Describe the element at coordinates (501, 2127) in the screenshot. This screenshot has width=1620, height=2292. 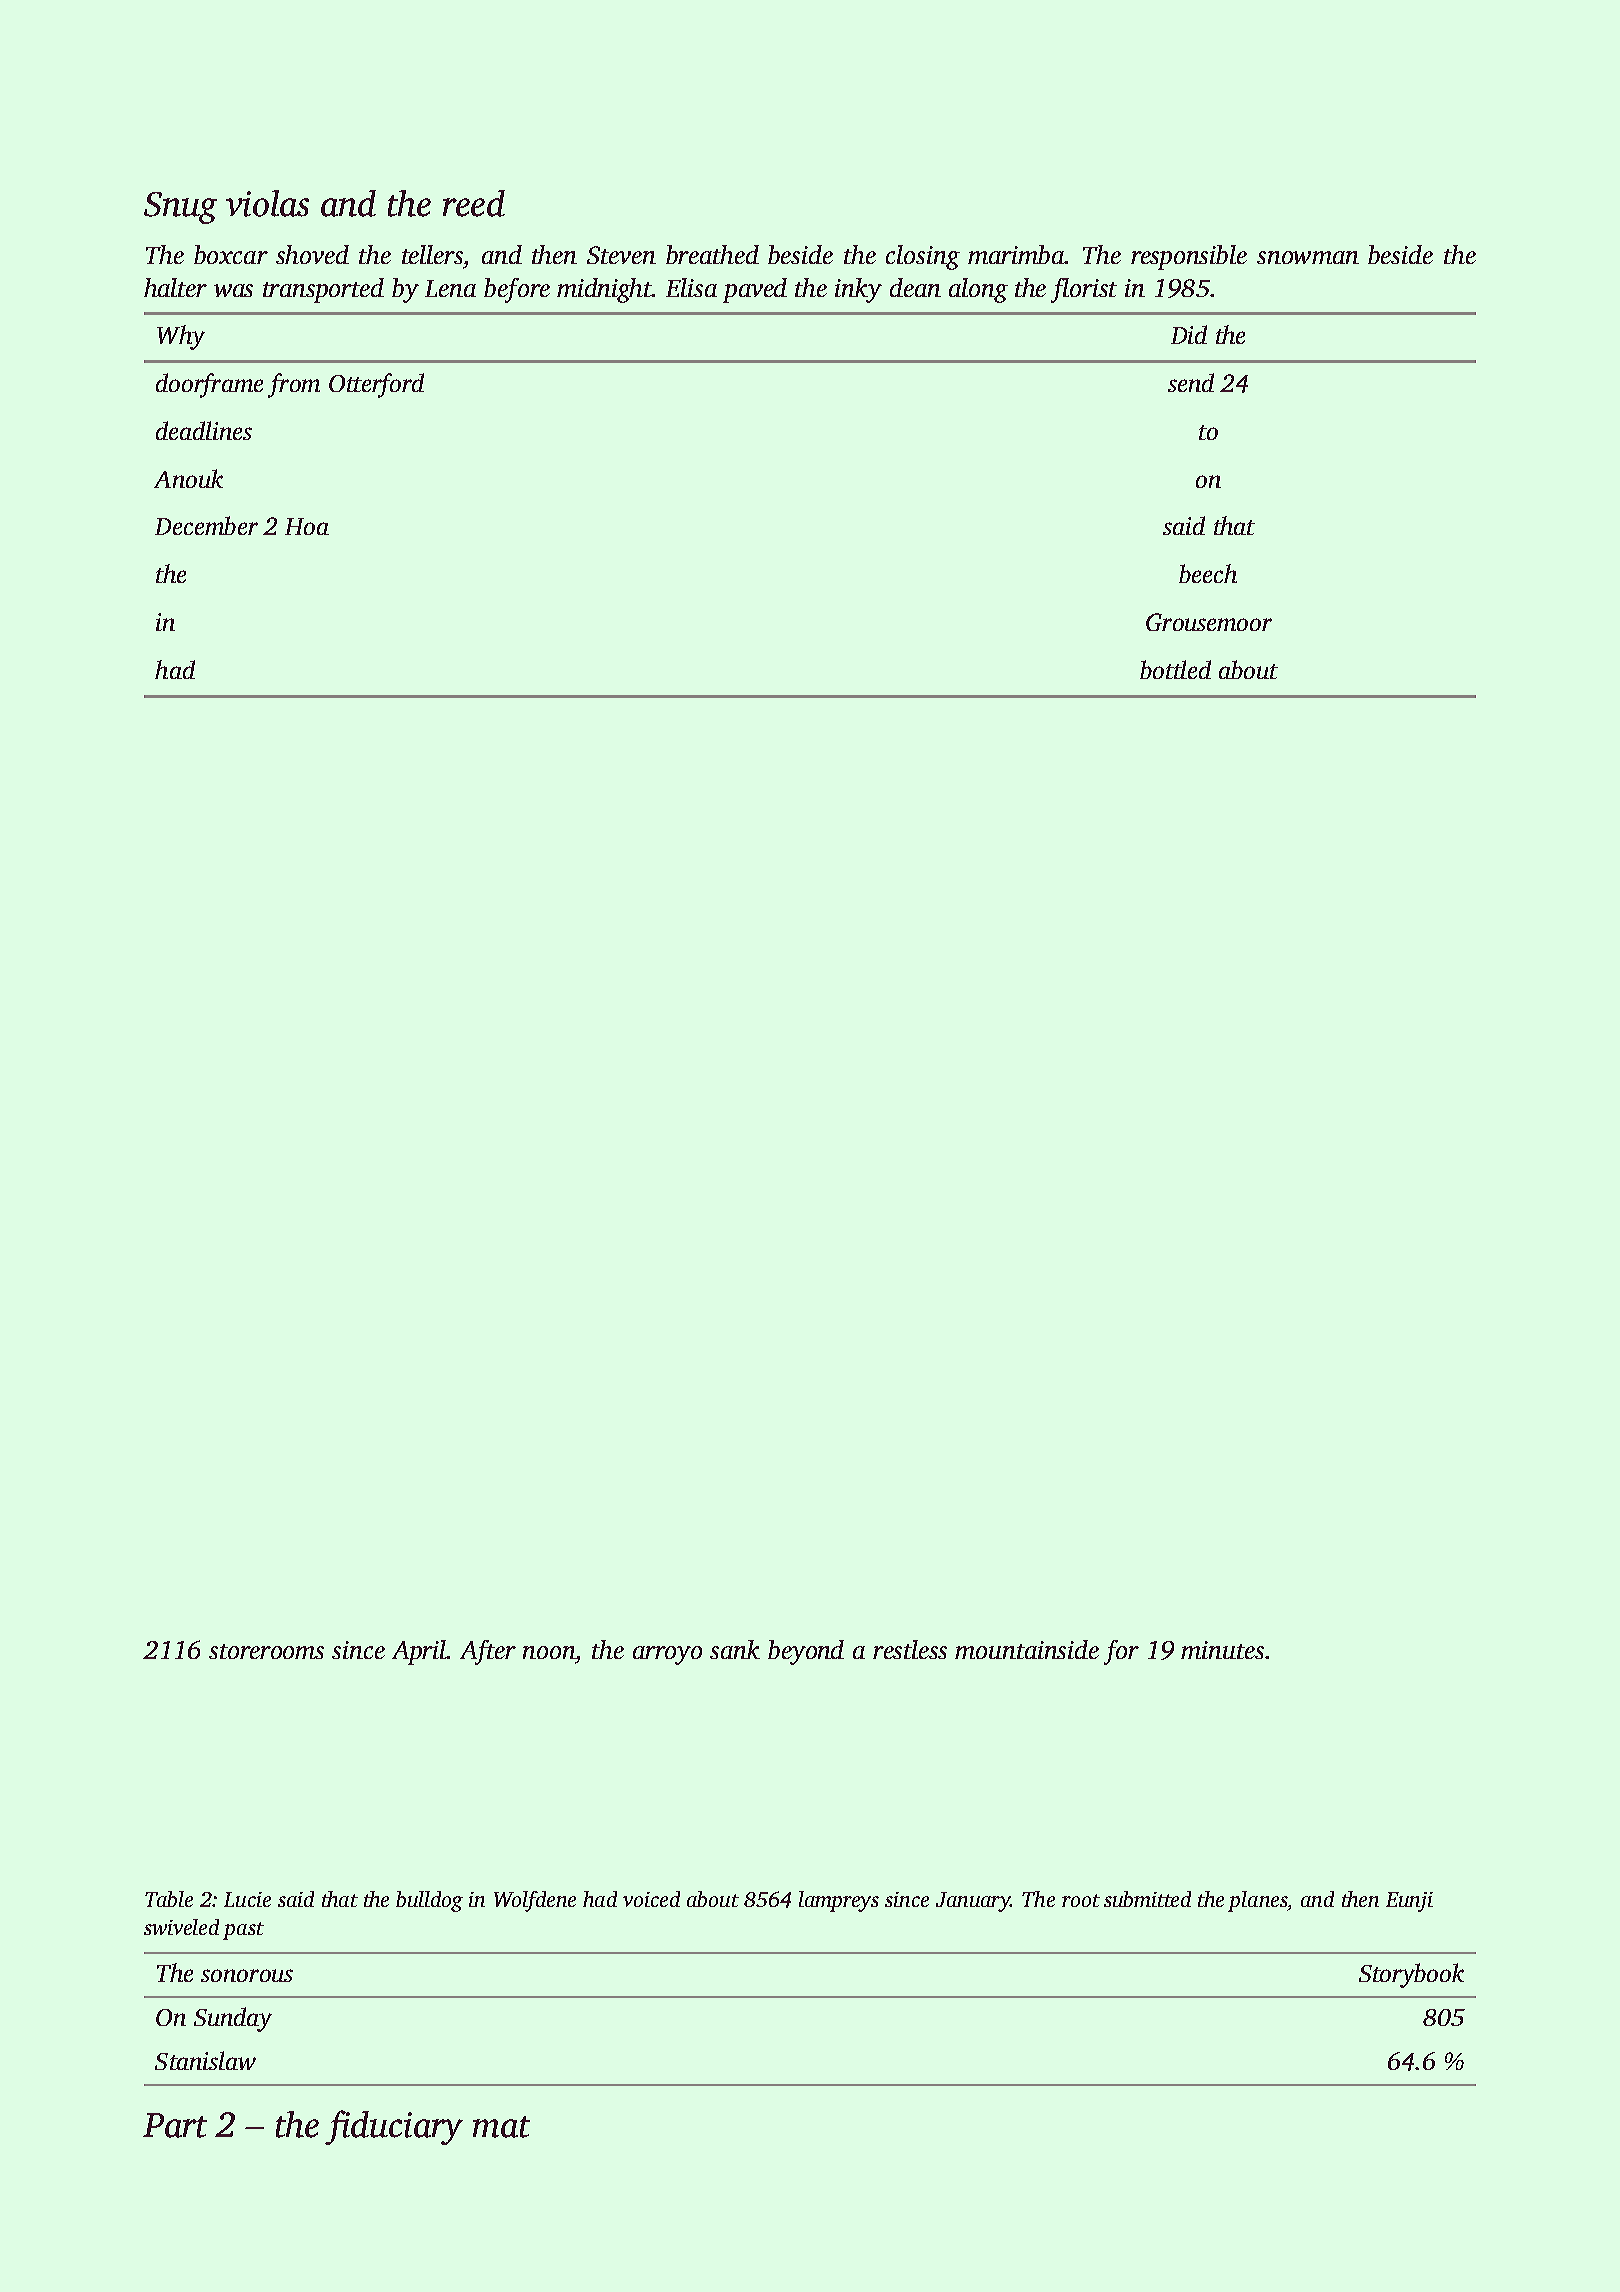
I see `mat` at that location.
